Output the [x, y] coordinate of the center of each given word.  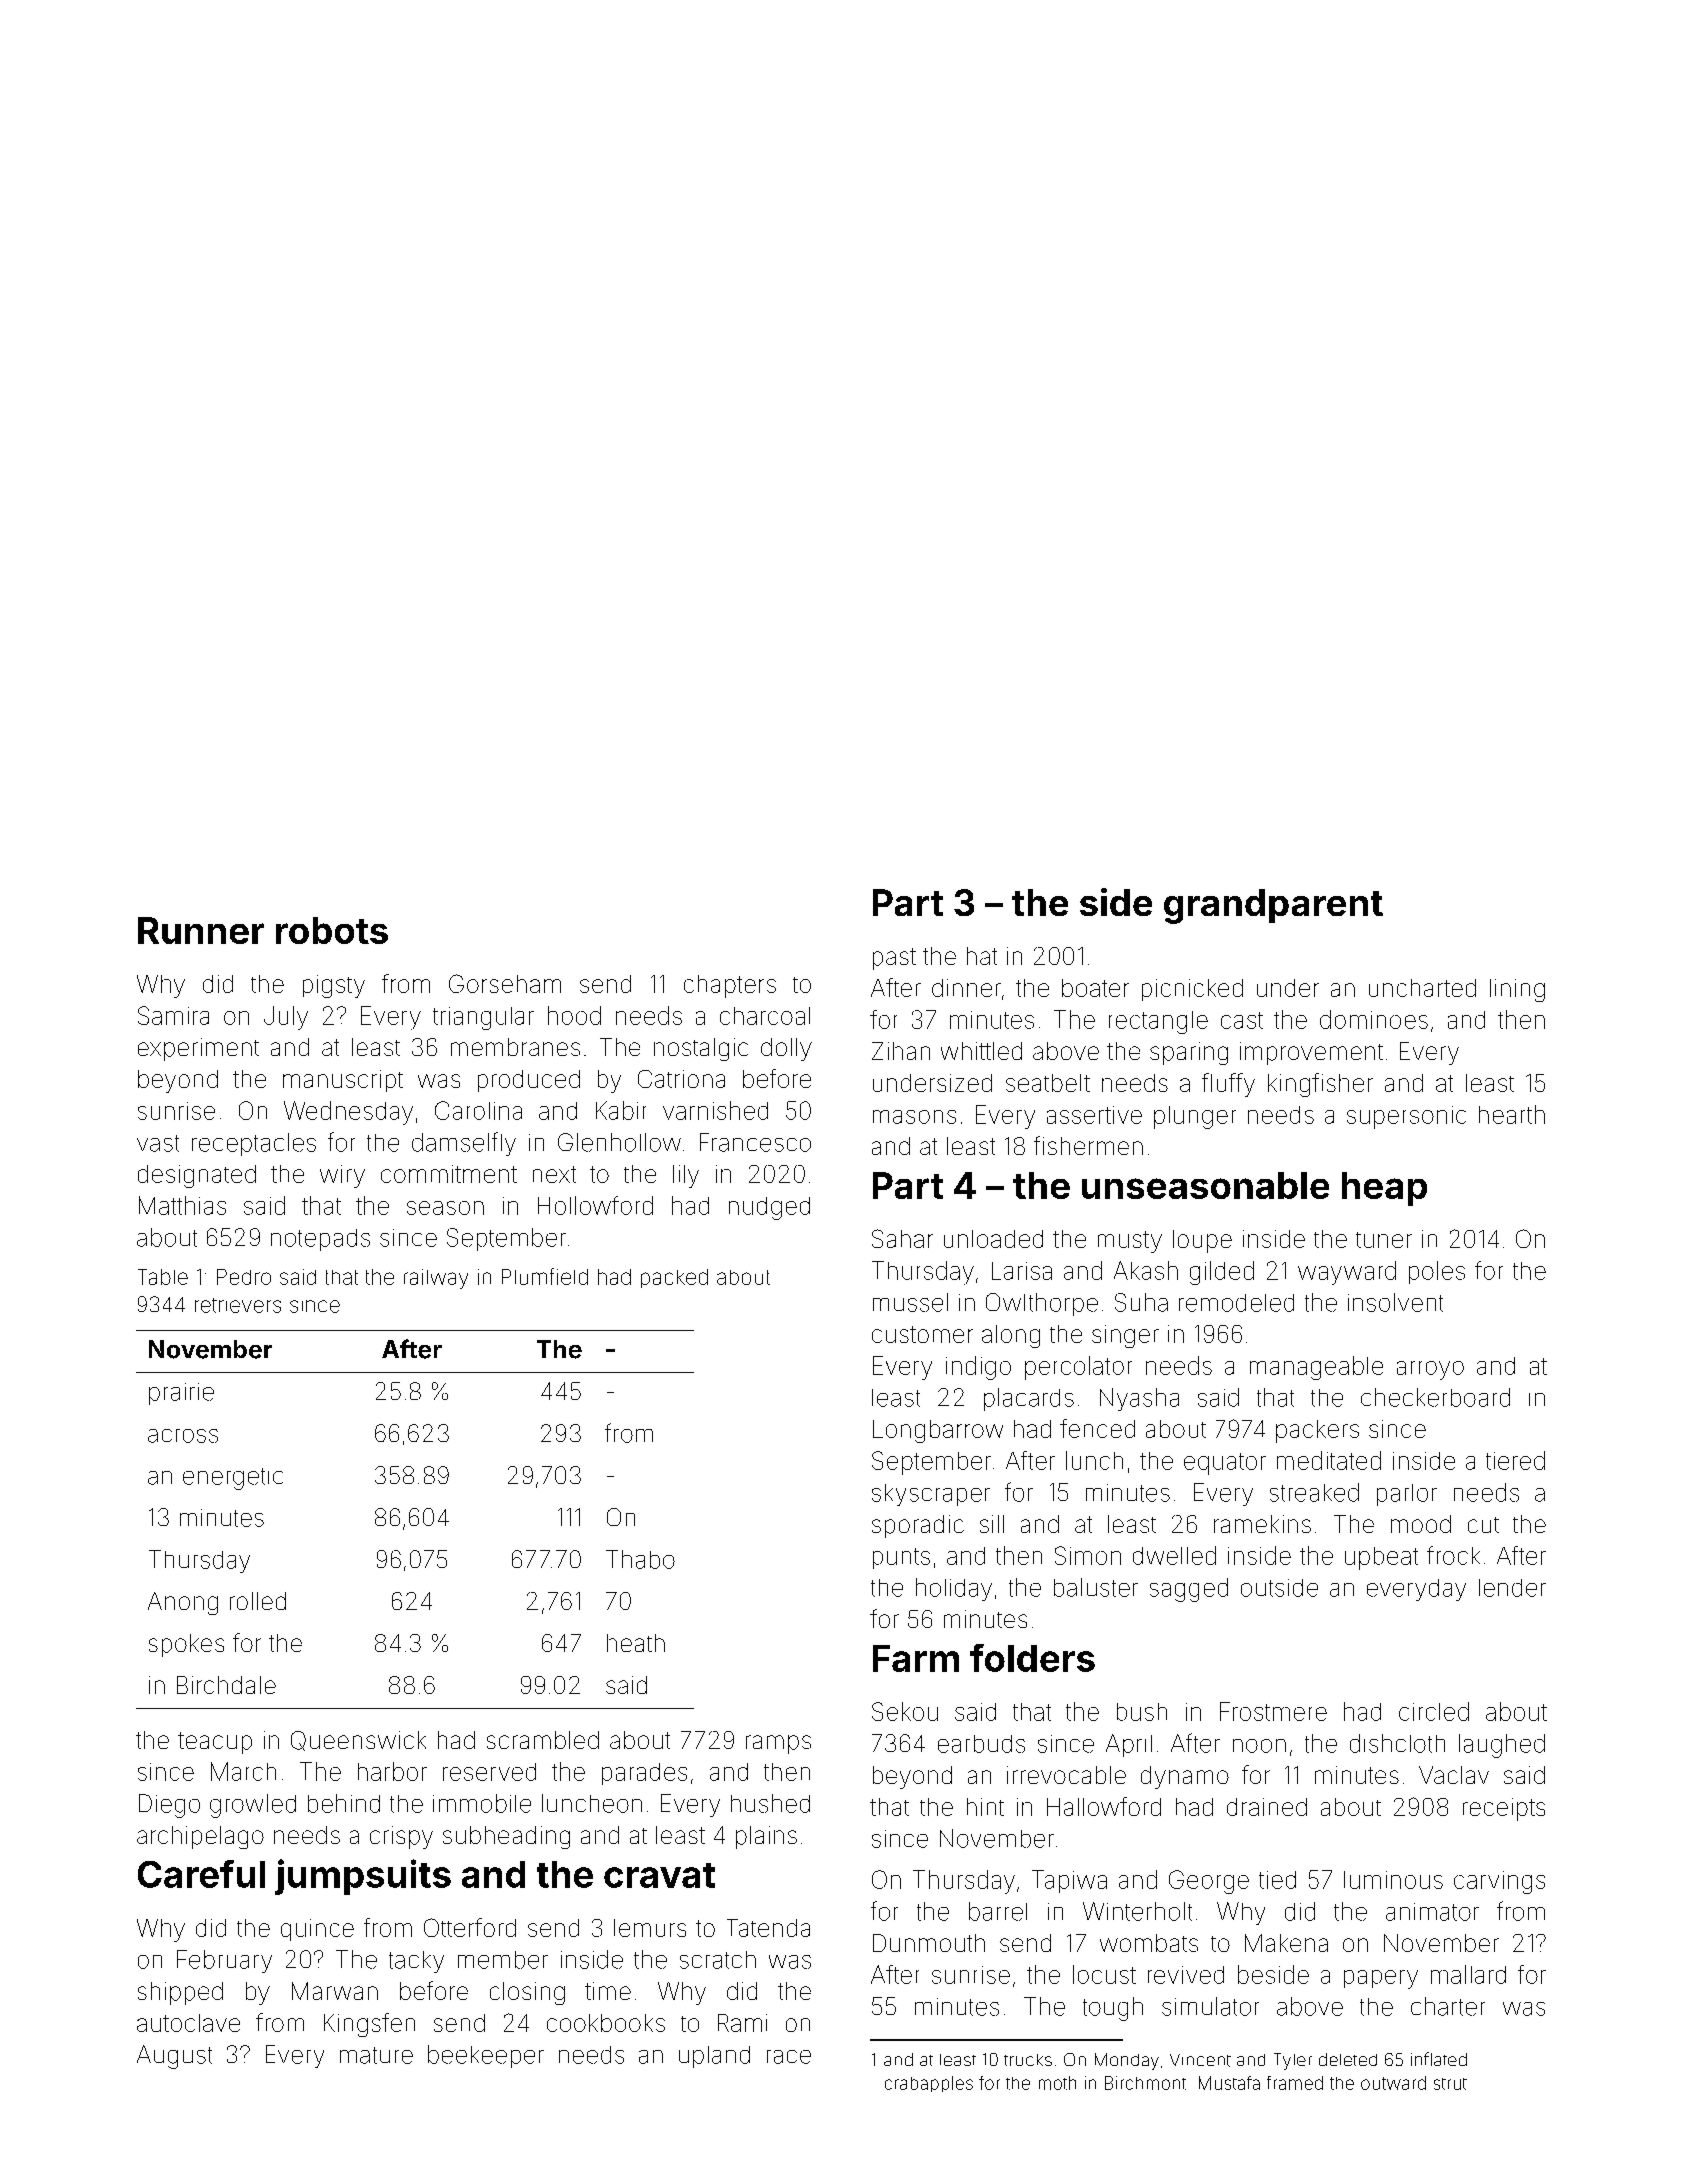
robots [332, 930]
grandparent [1273, 906]
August [174, 2057]
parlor [1407, 1495]
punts [901, 1558]
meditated [1329, 1460]
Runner [201, 930]
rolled [258, 1601]
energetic [233, 1479]
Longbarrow [938, 1431]
